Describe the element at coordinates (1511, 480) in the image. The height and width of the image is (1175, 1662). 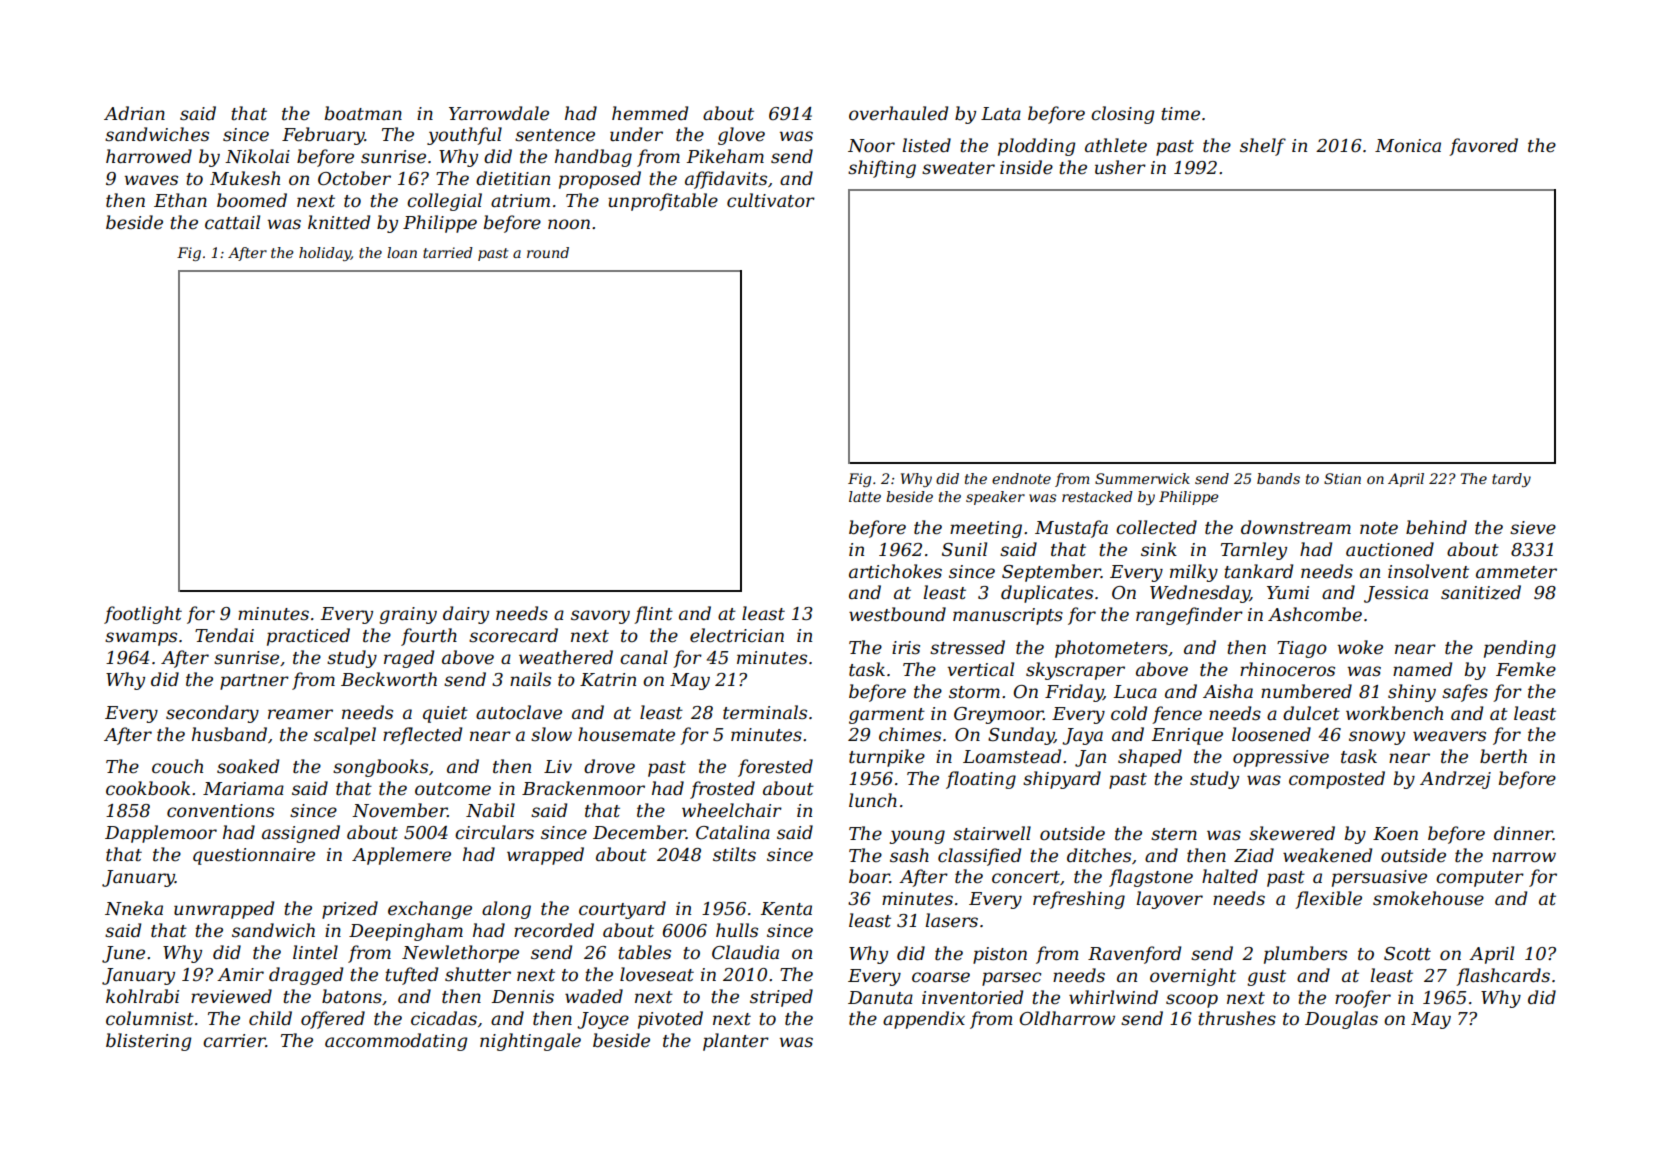
I see `tardy` at that location.
